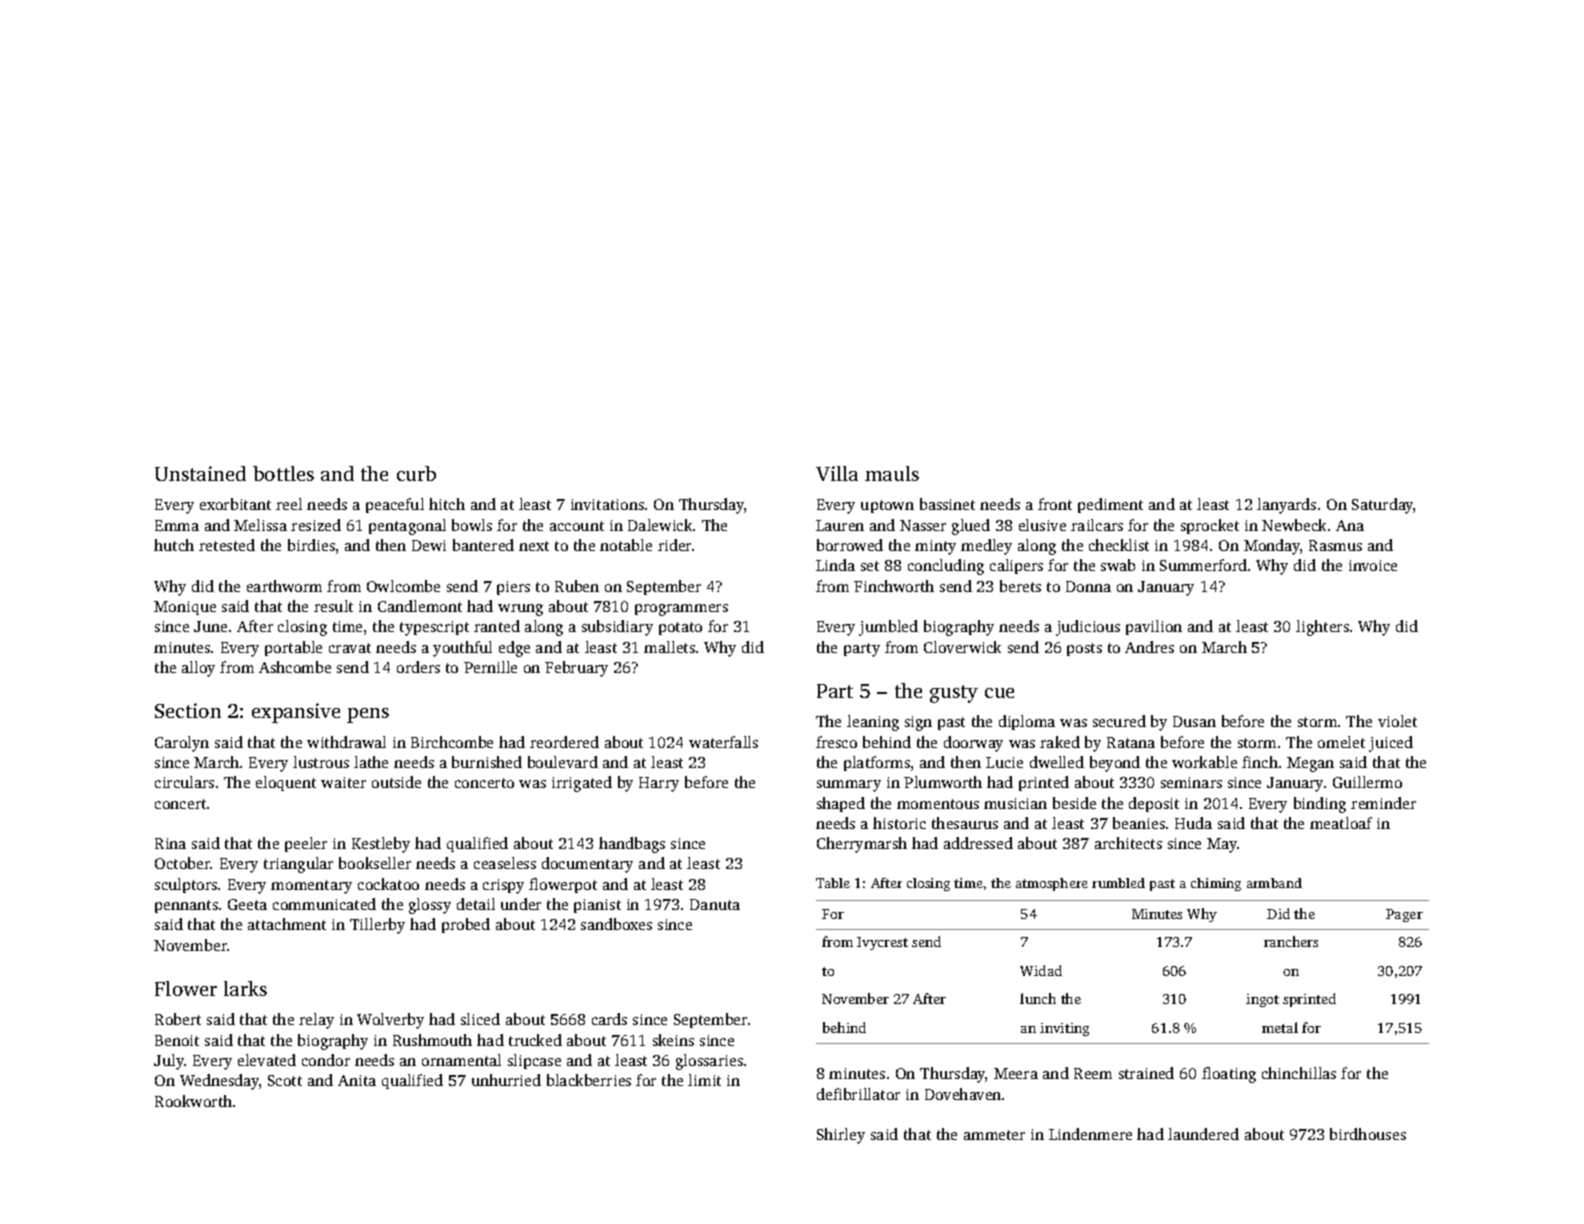 The width and height of the screenshot is (1584, 1224). I want to click on probed, so click(466, 925).
